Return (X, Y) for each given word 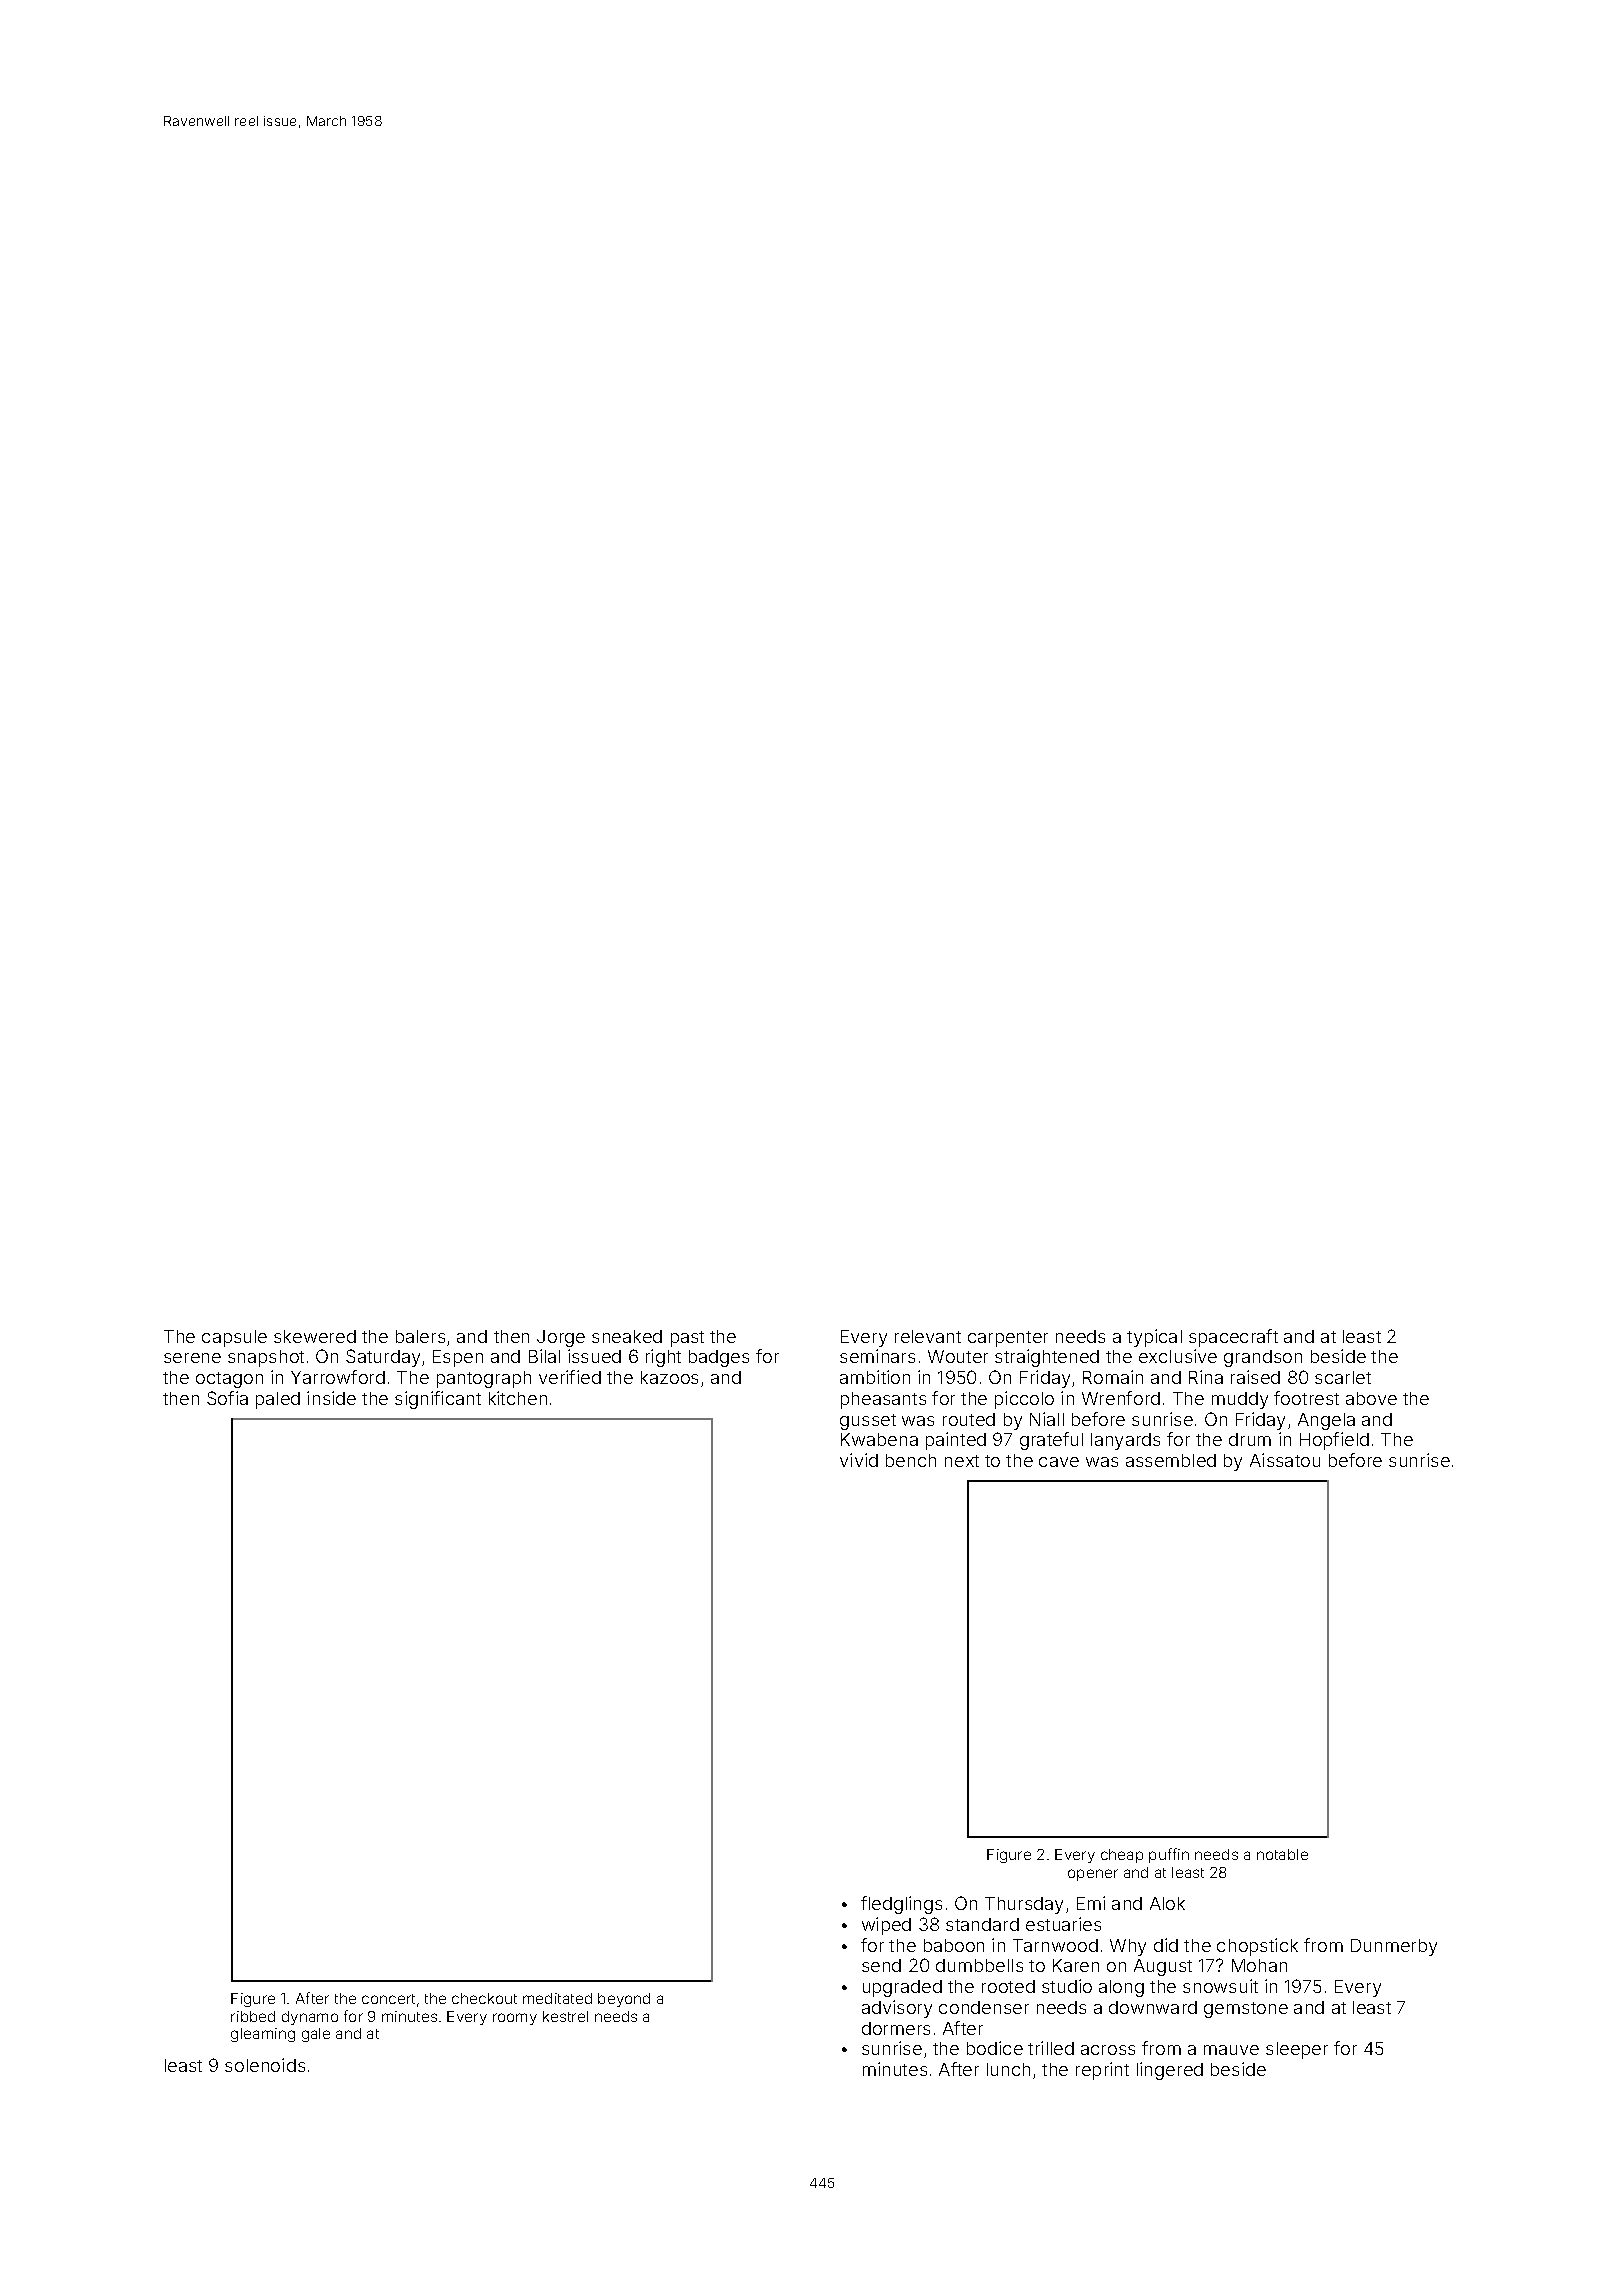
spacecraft (1233, 1338)
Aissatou (1285, 1460)
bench (911, 1460)
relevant (928, 1336)
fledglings (901, 1905)
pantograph (484, 1379)
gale (316, 2035)
